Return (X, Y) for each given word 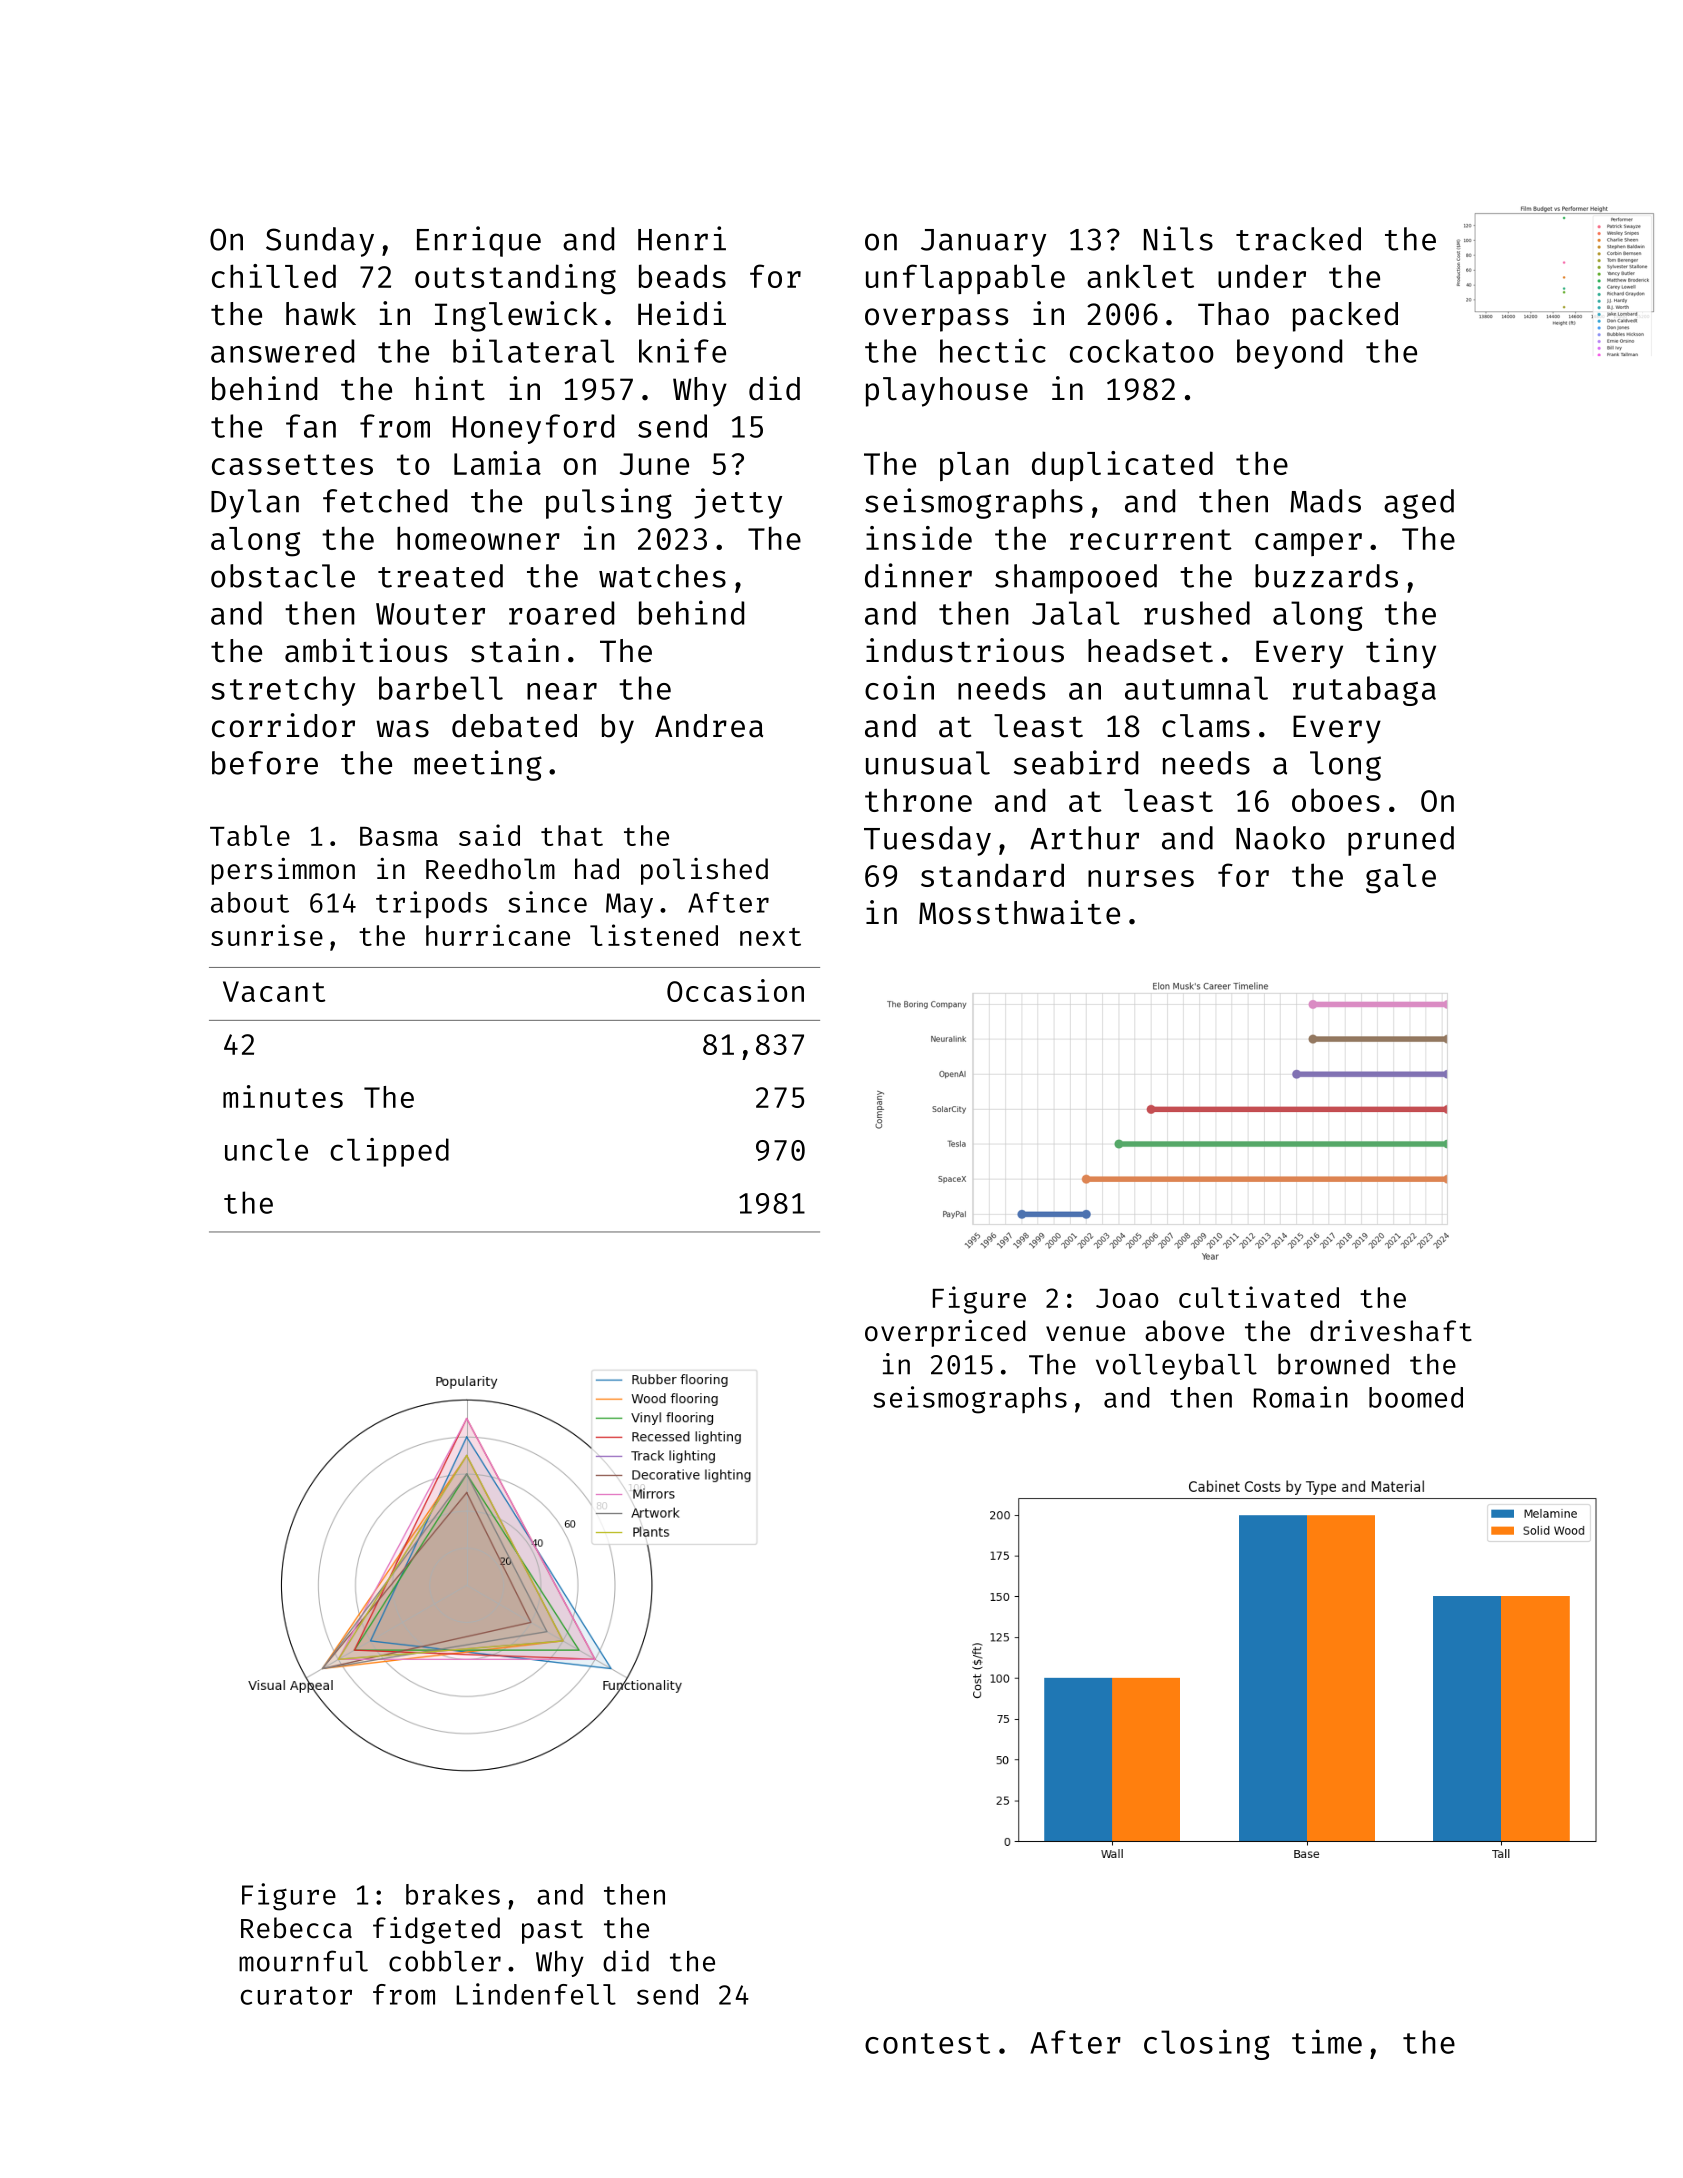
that (572, 835)
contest (927, 2043)
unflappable (965, 279)
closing (1207, 2044)
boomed (1416, 1397)
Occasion (735, 990)
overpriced (945, 1333)
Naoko (1280, 838)
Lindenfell (536, 1994)
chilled (274, 276)
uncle (266, 1150)
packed (1345, 317)
